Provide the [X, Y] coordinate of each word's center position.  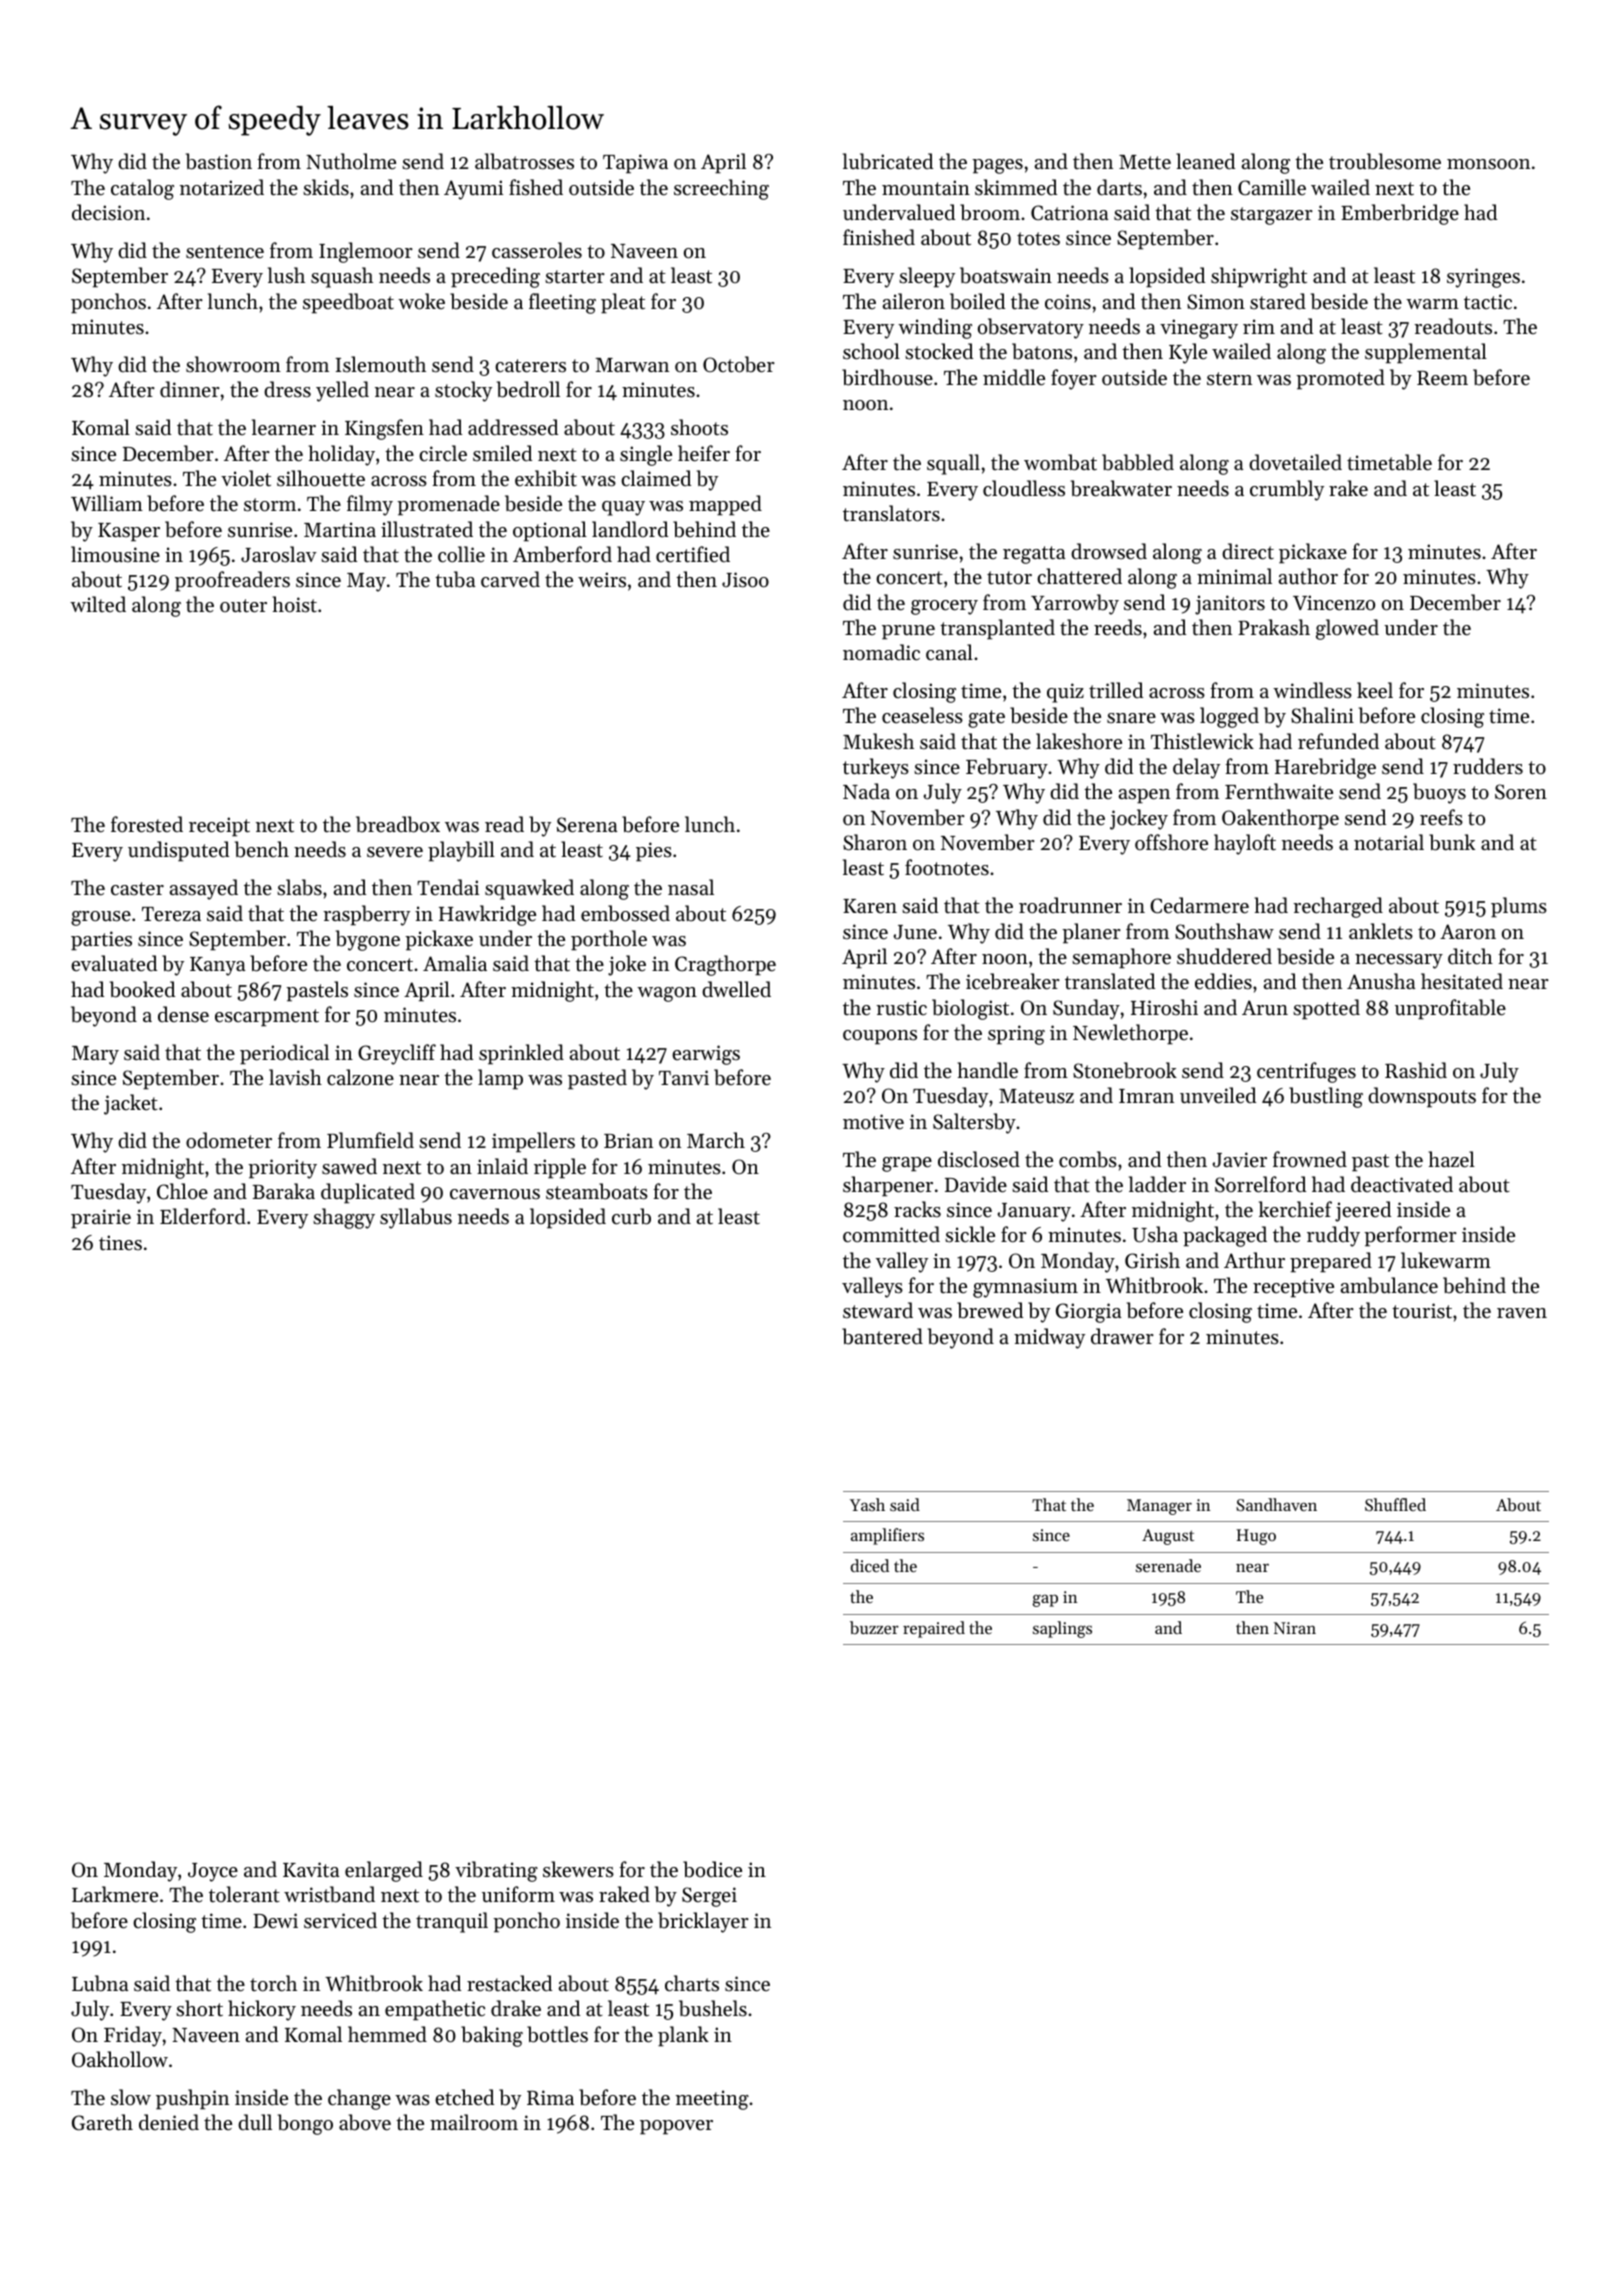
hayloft [1245, 844]
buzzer [874, 1627]
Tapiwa [635, 164]
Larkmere [115, 1894]
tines [120, 1242]
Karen [870, 906]
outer [243, 606]
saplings [1062, 1629]
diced [870, 1565]
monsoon [1488, 164]
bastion [219, 161]
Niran [1295, 1628]
